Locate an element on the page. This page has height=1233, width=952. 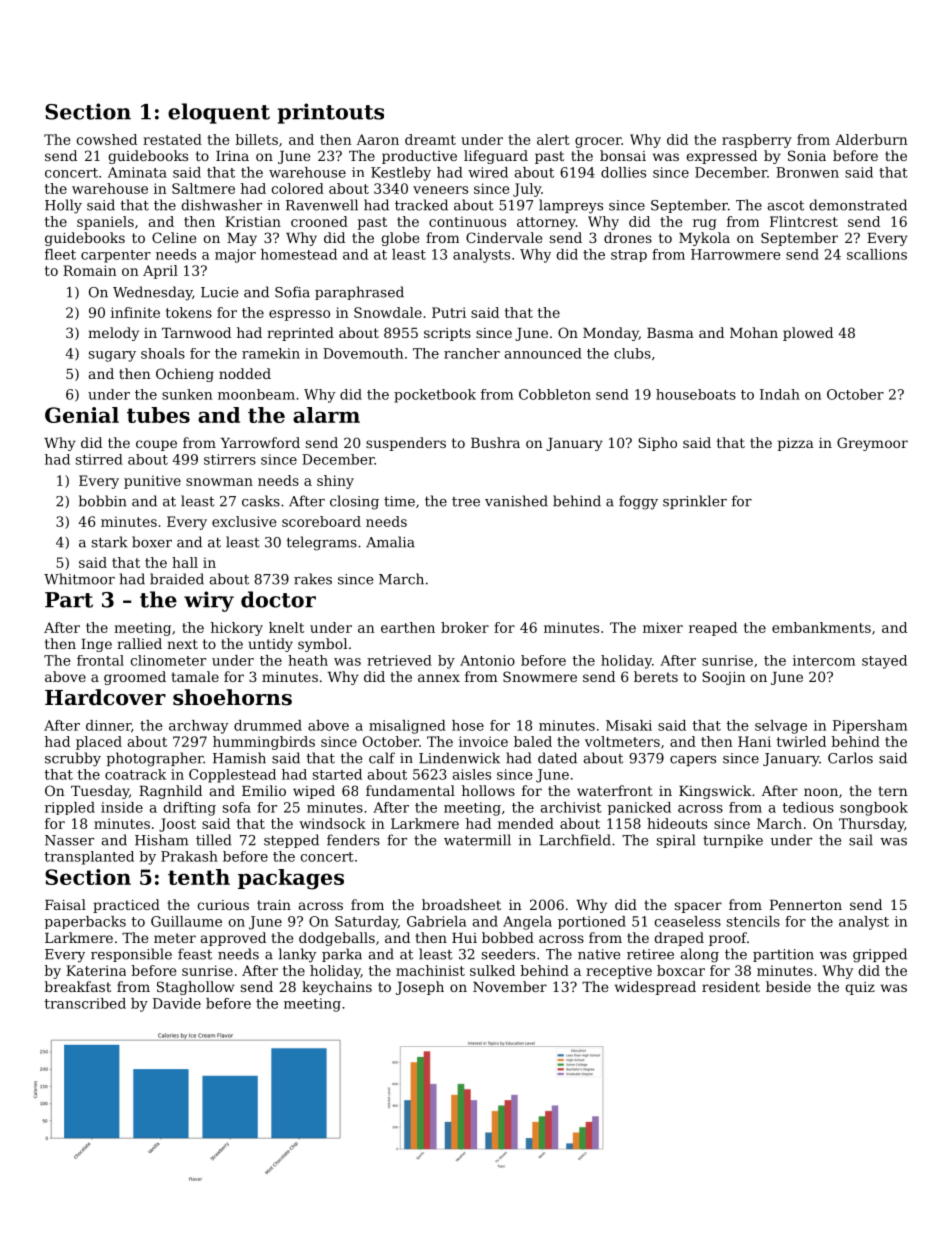
Staghollow is located at coordinates (195, 988).
